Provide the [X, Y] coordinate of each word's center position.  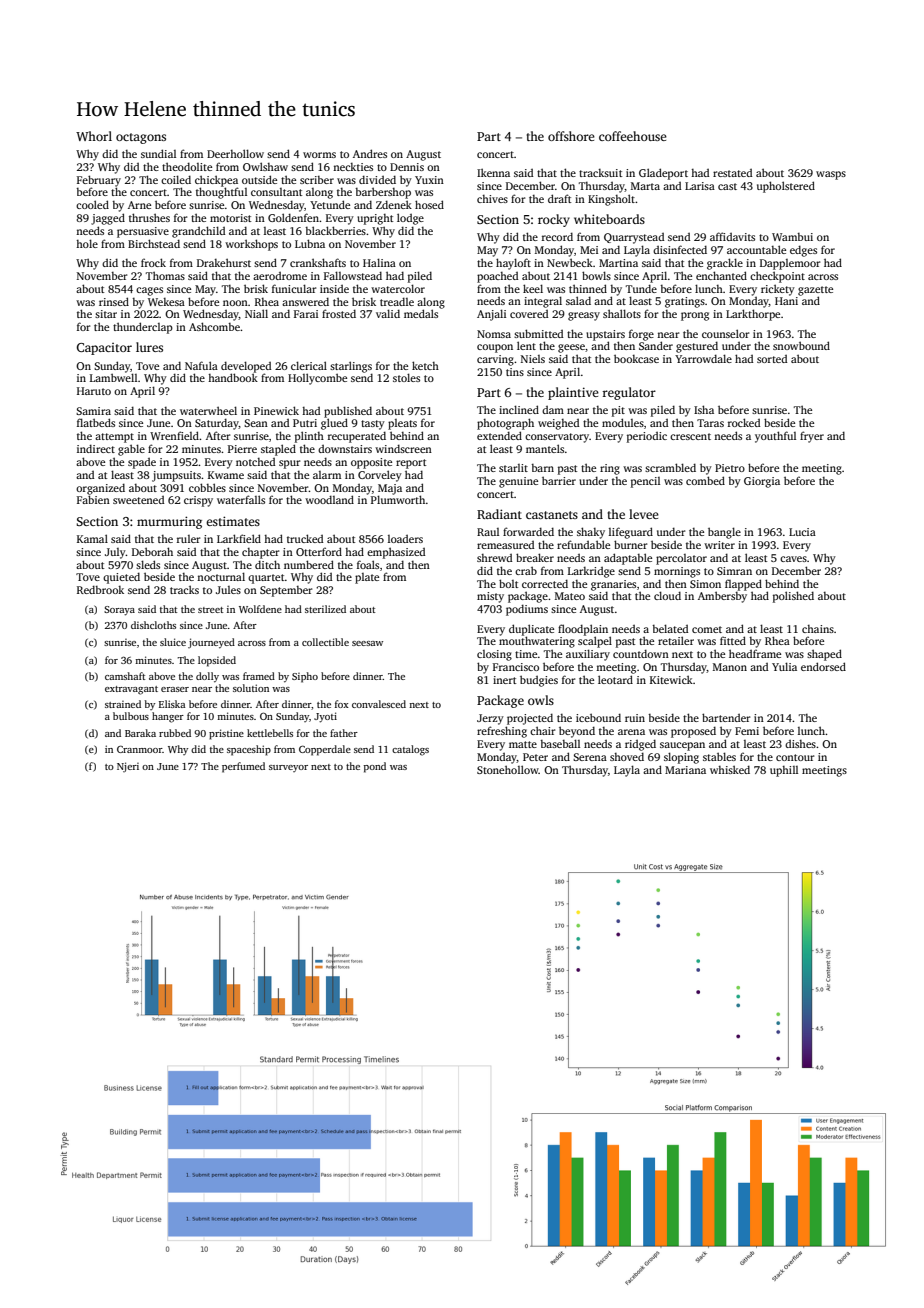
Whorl [94, 136]
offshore [571, 136]
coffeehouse [633, 136]
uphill [784, 771]
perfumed [243, 767]
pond [375, 767]
